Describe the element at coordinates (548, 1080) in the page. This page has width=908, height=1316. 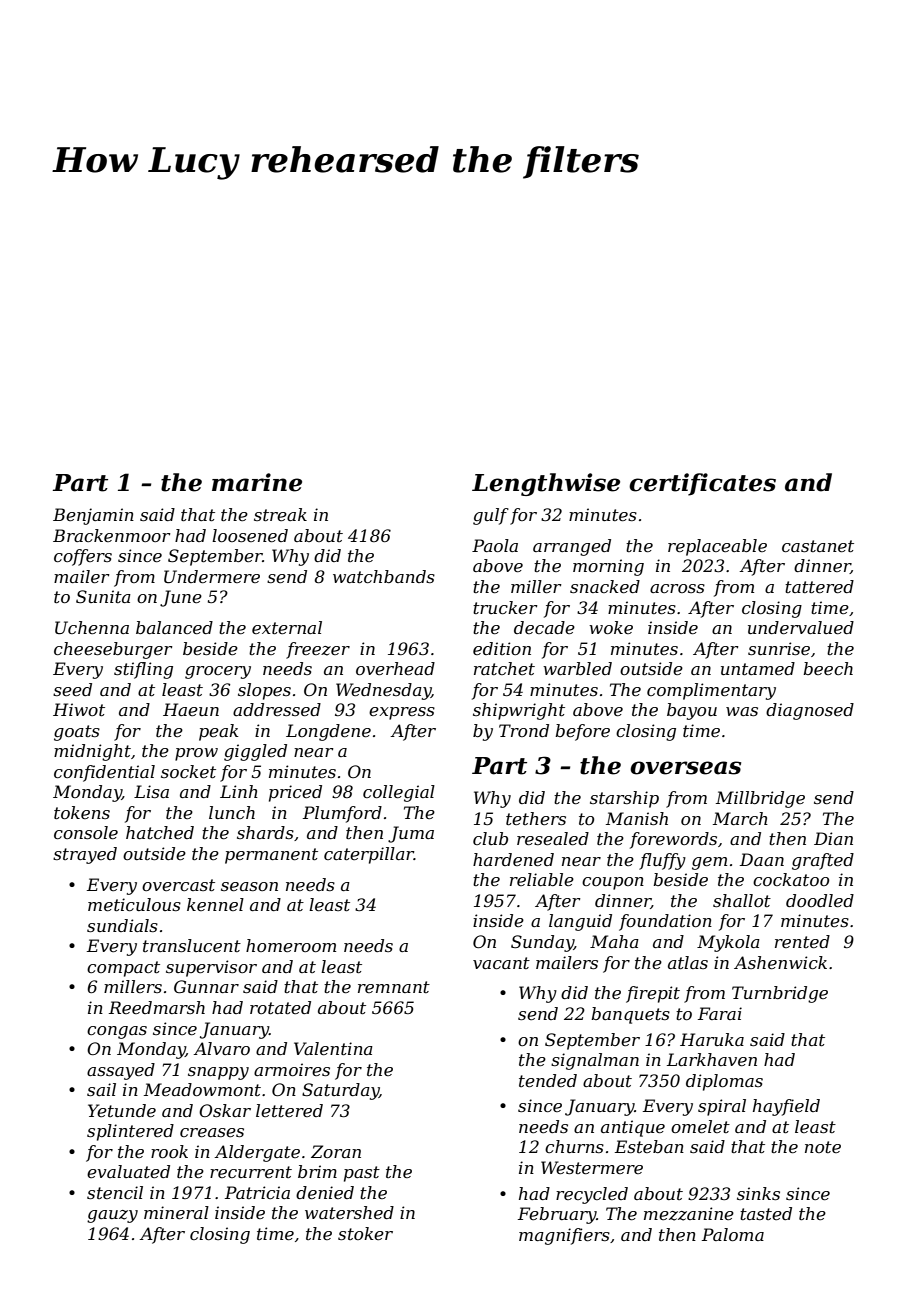
I see `tended` at that location.
